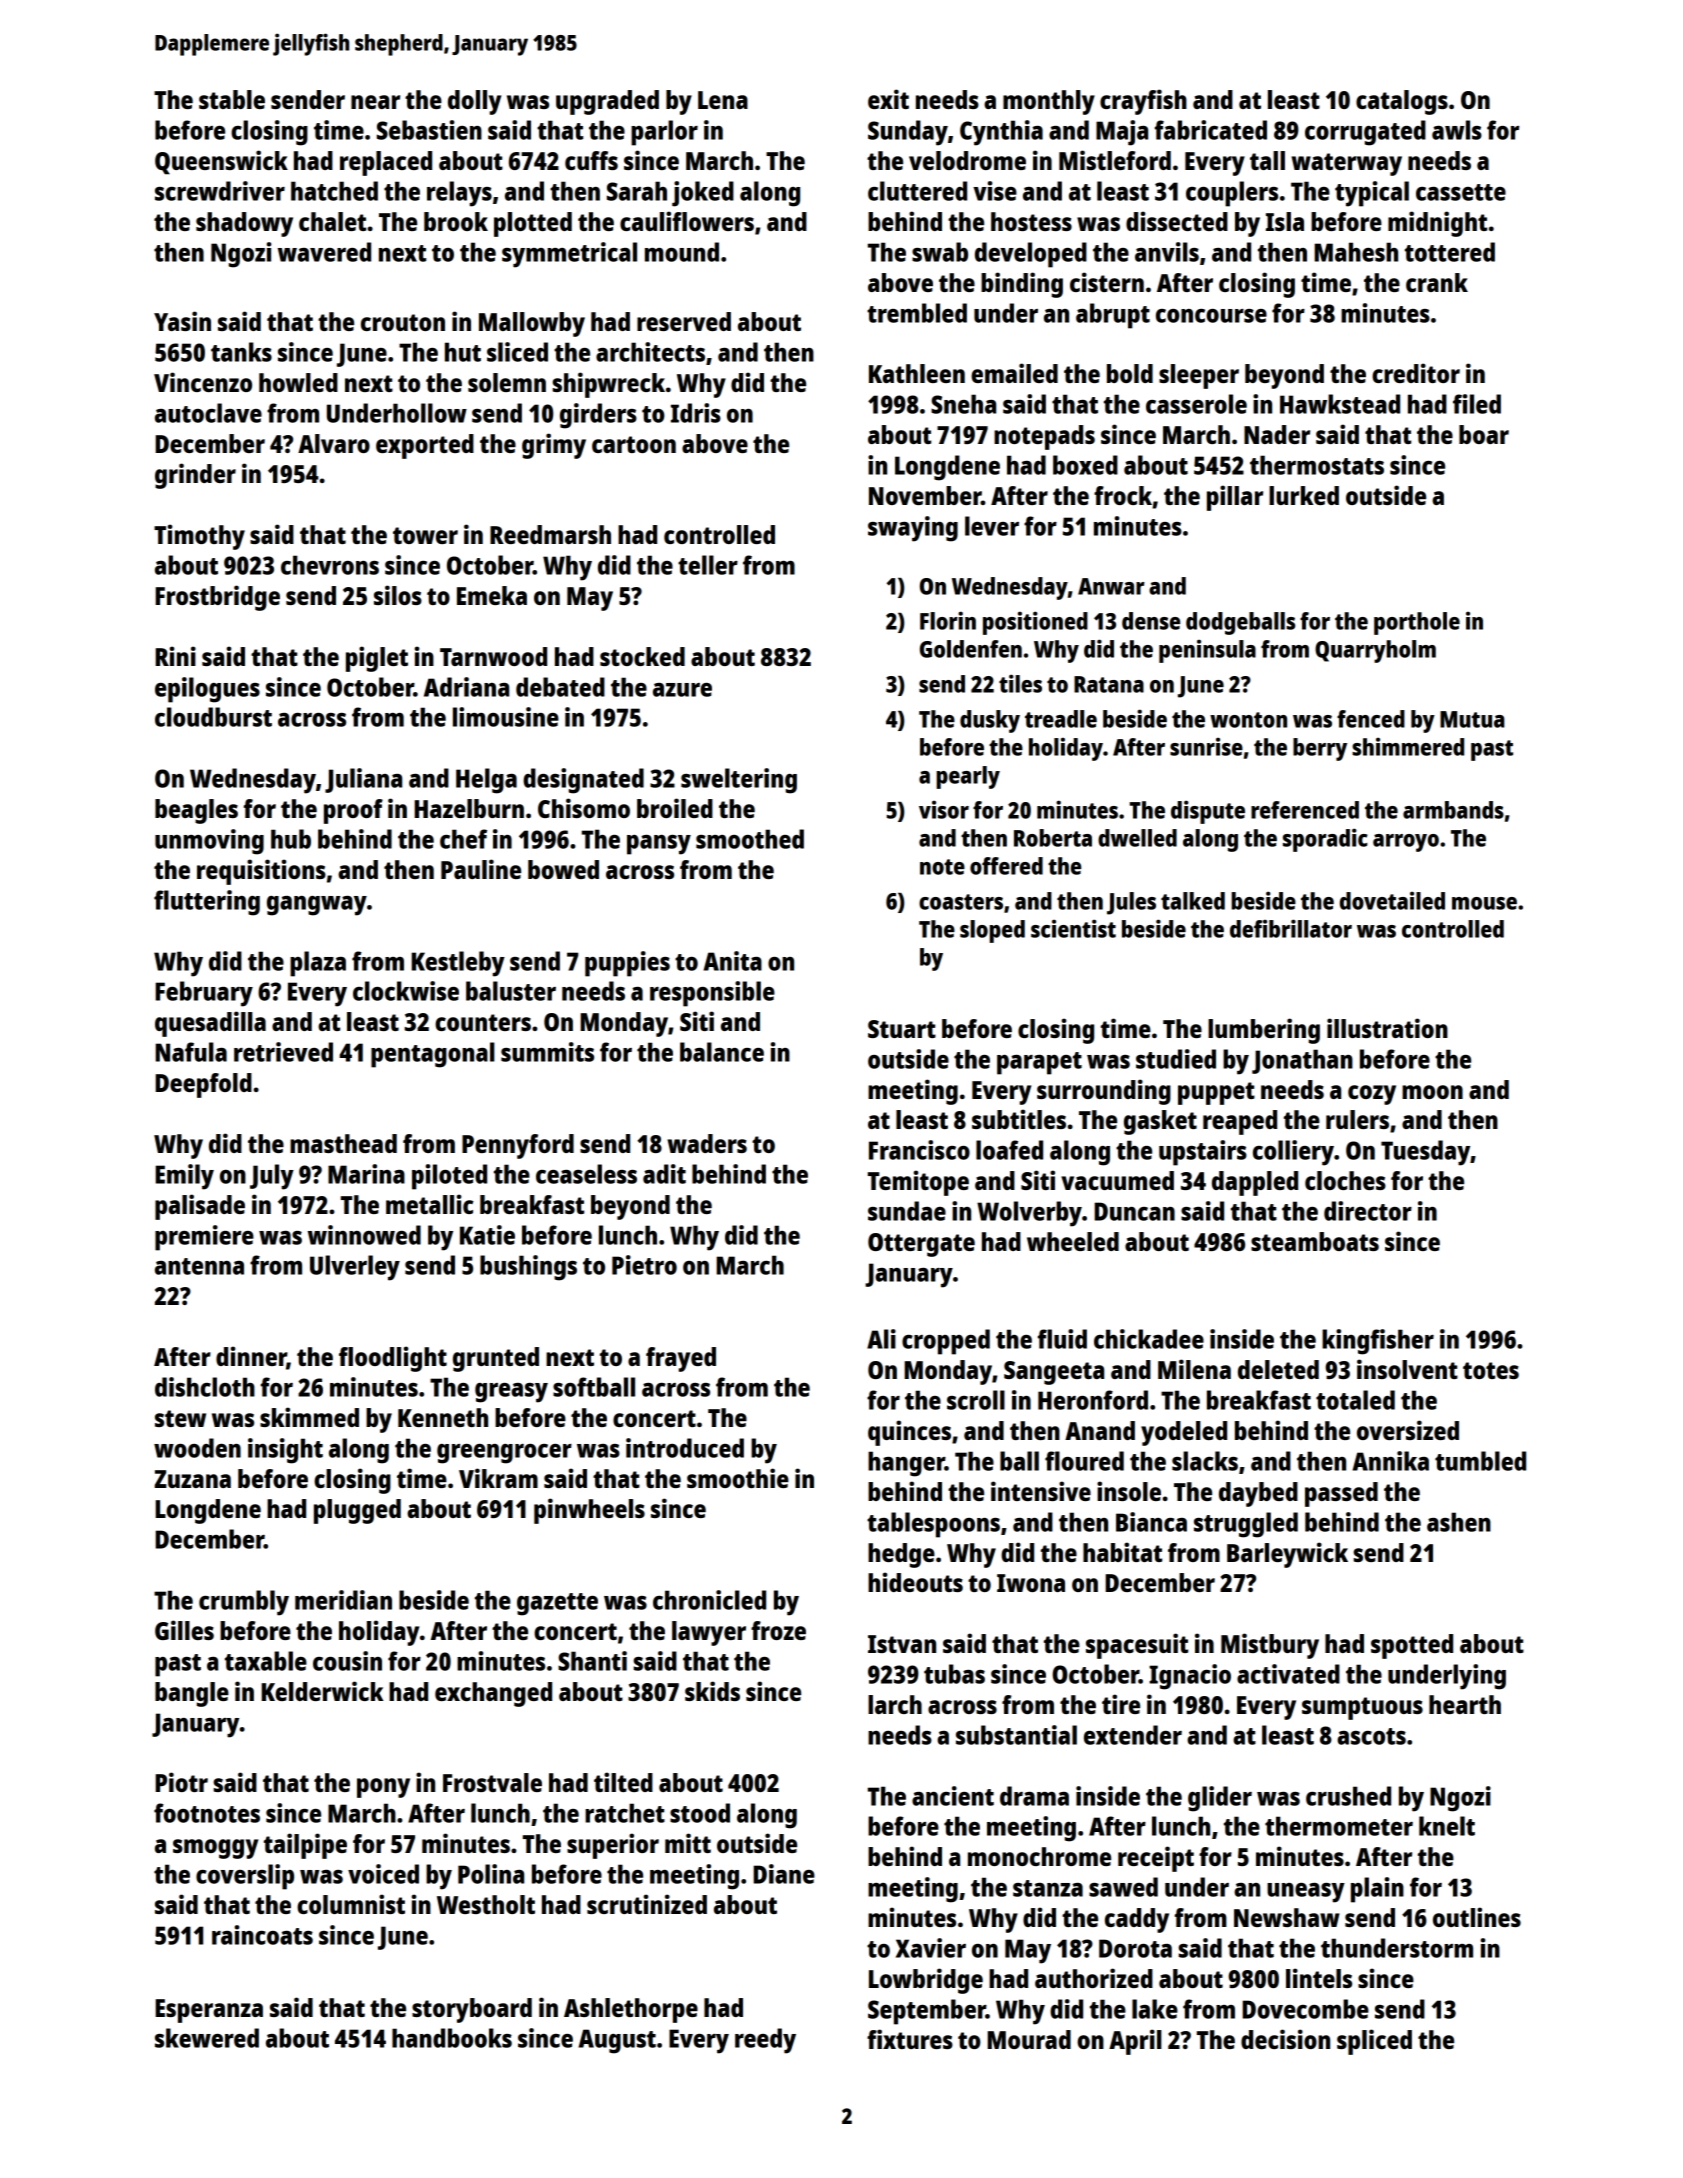 This screenshot has height=2178, width=1683. Describe the element at coordinates (1491, 1370) in the screenshot. I see `totes` at that location.
